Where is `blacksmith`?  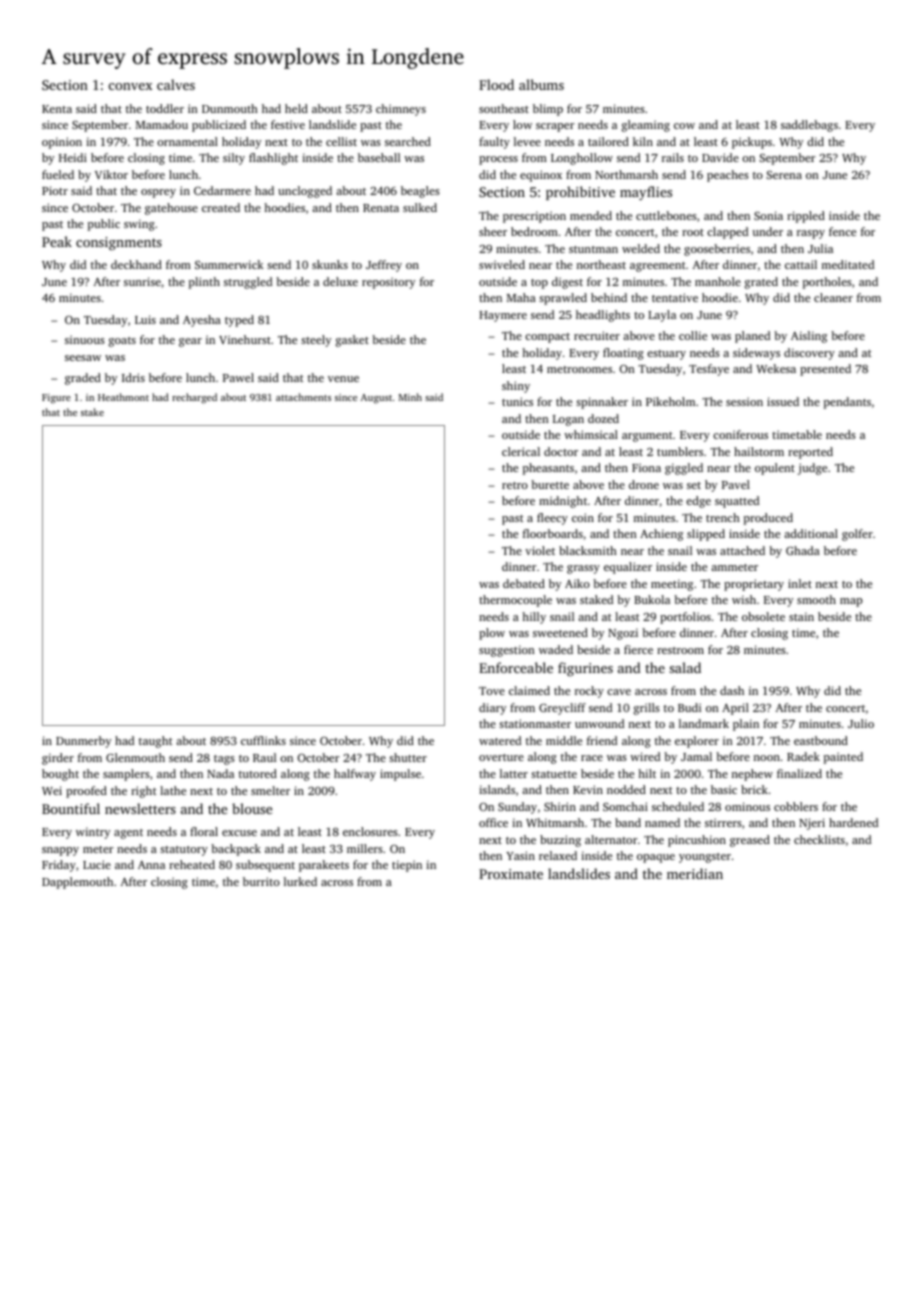 blacksmith is located at coordinates (588, 550).
